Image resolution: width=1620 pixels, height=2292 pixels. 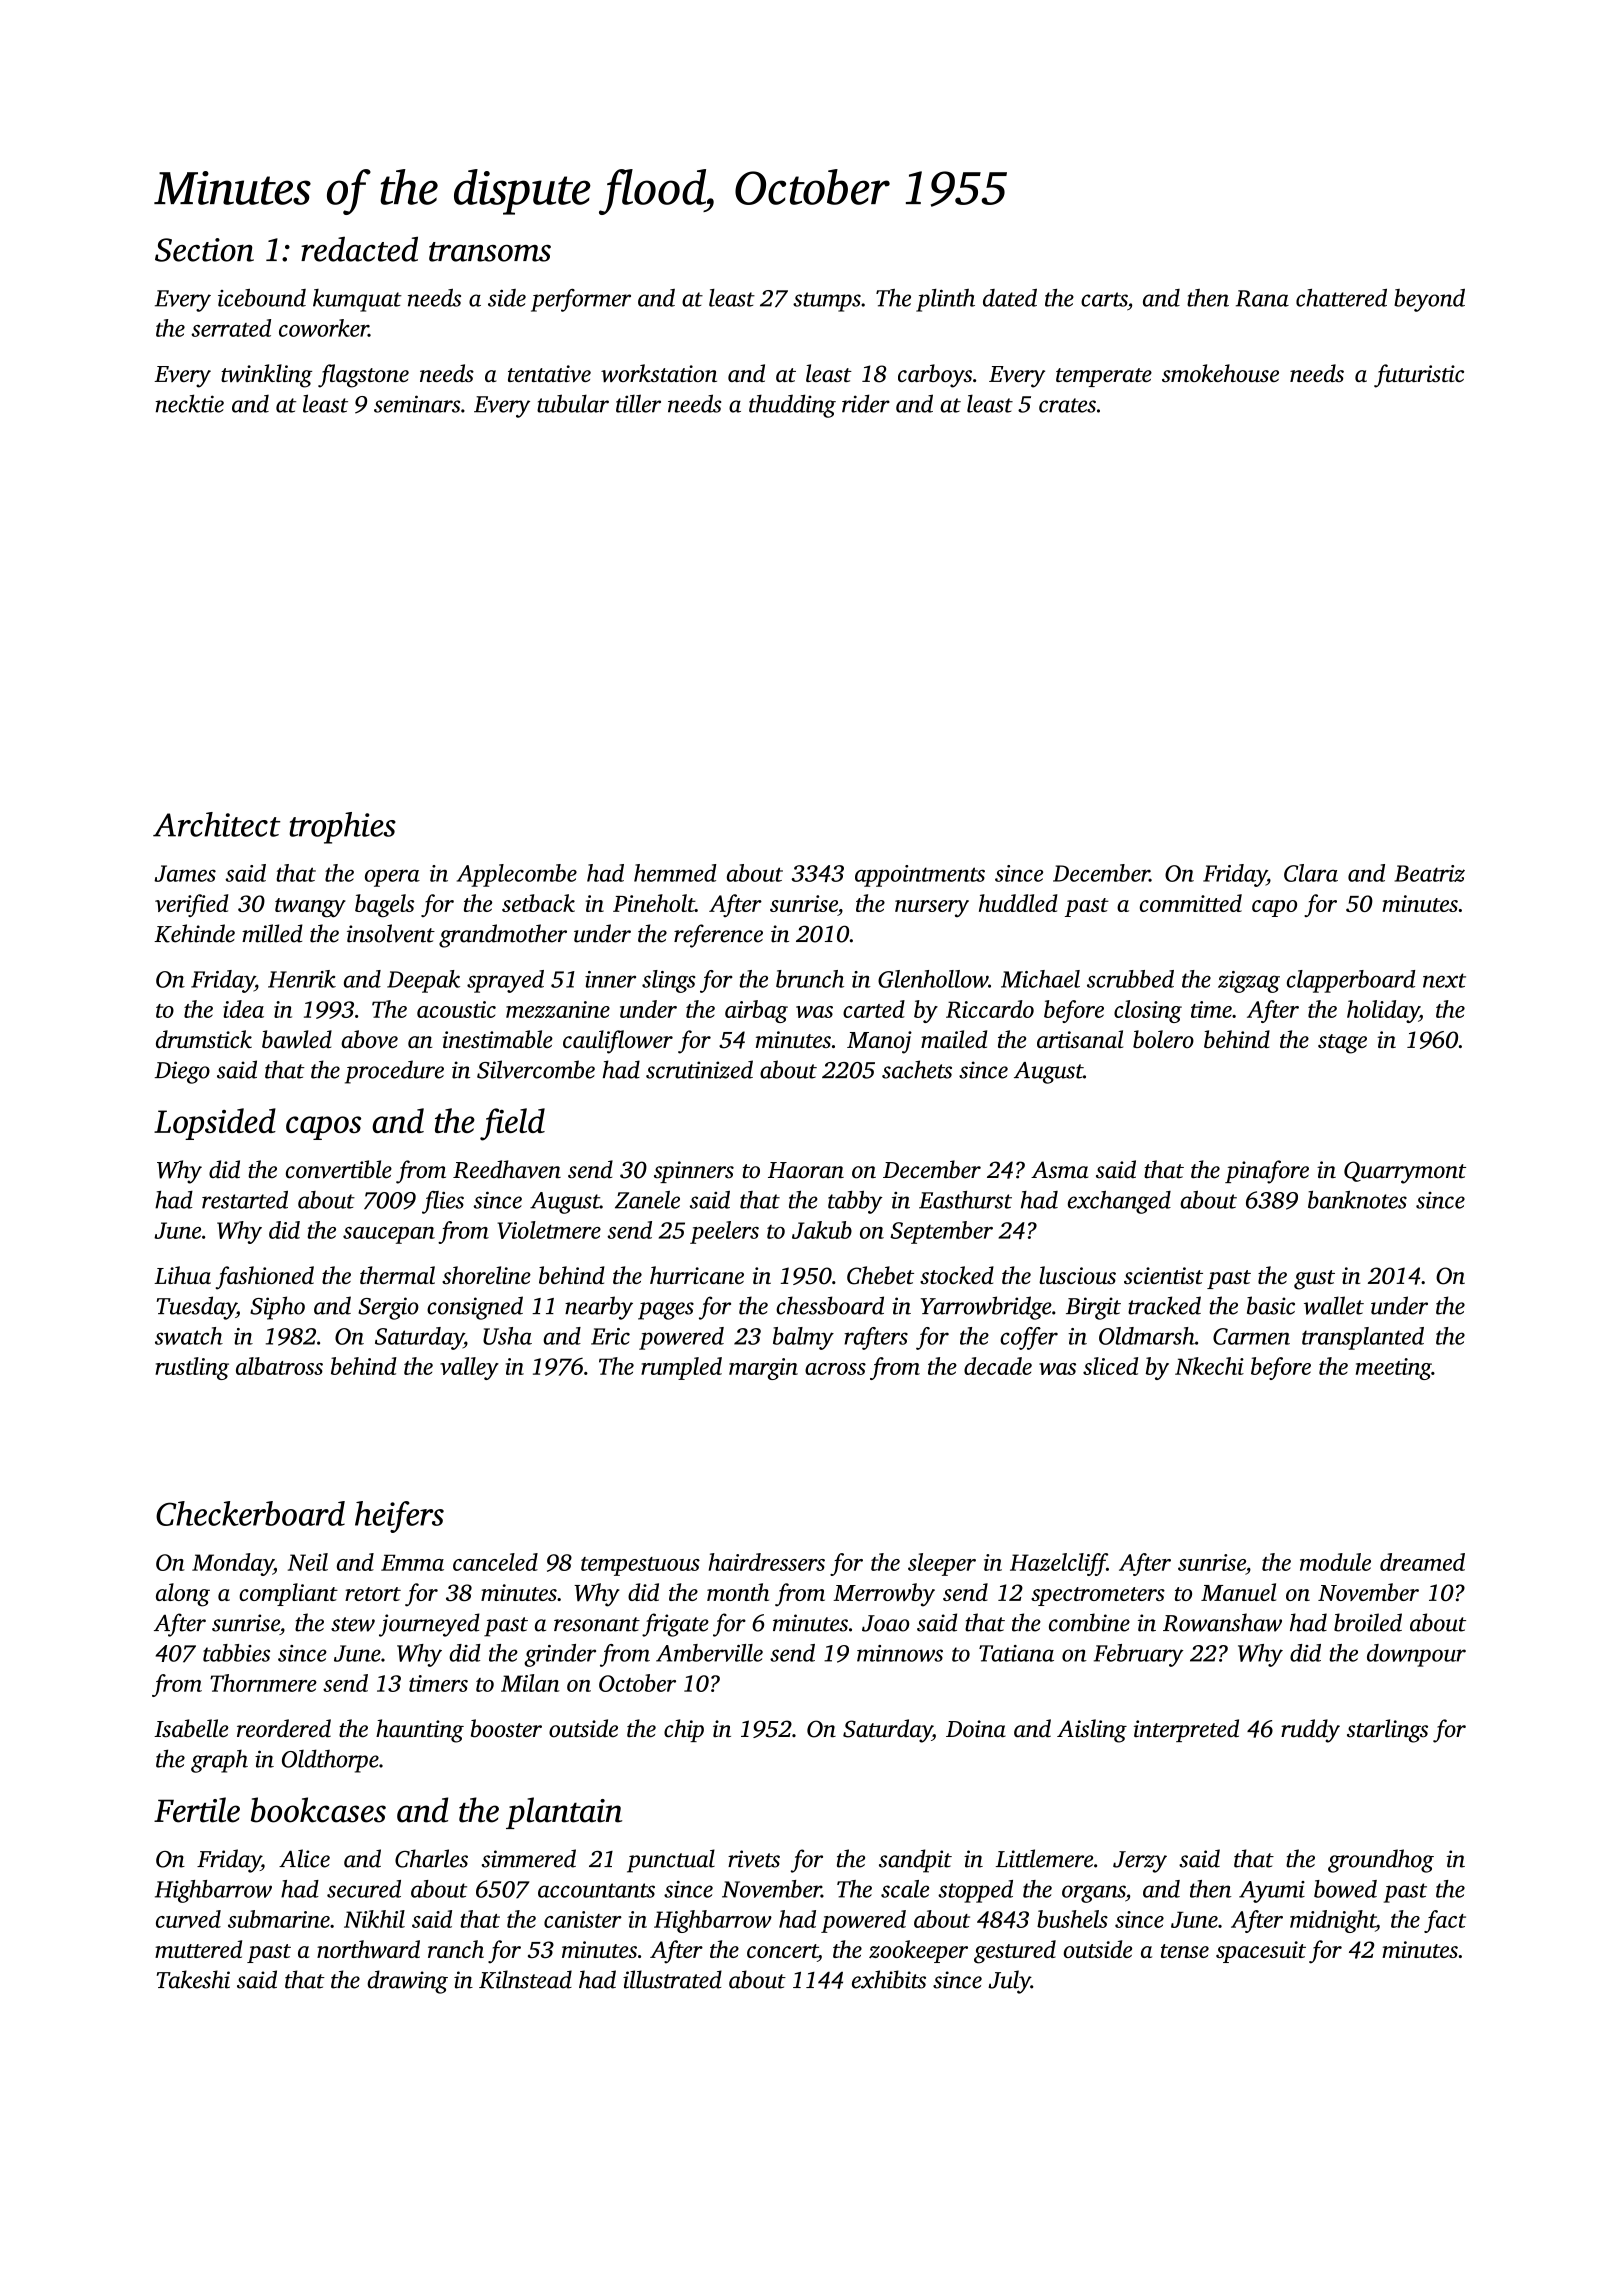 I want to click on thudding, so click(x=792, y=406).
